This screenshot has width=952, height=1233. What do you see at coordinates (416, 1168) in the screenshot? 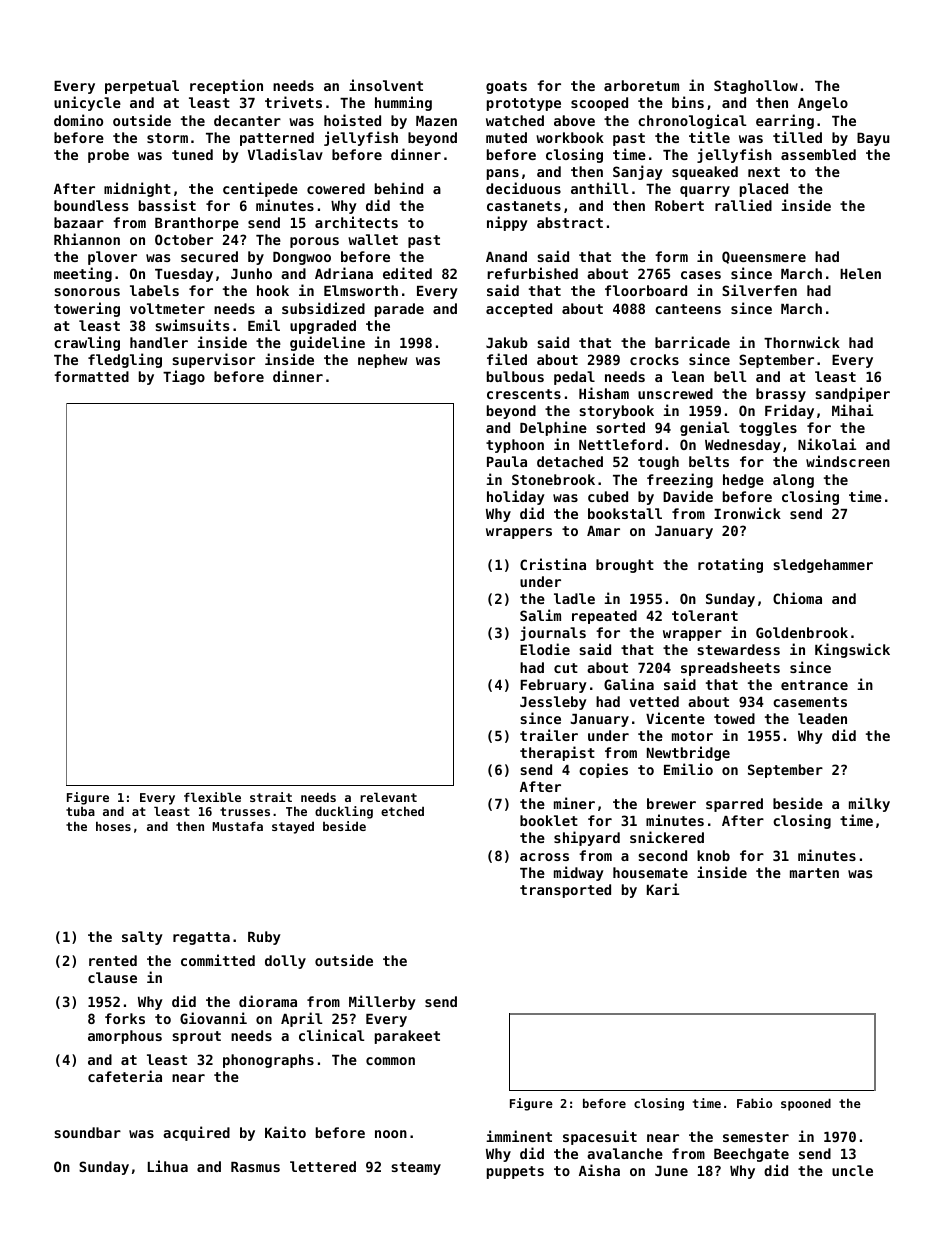
I see `steamy` at bounding box center [416, 1168].
